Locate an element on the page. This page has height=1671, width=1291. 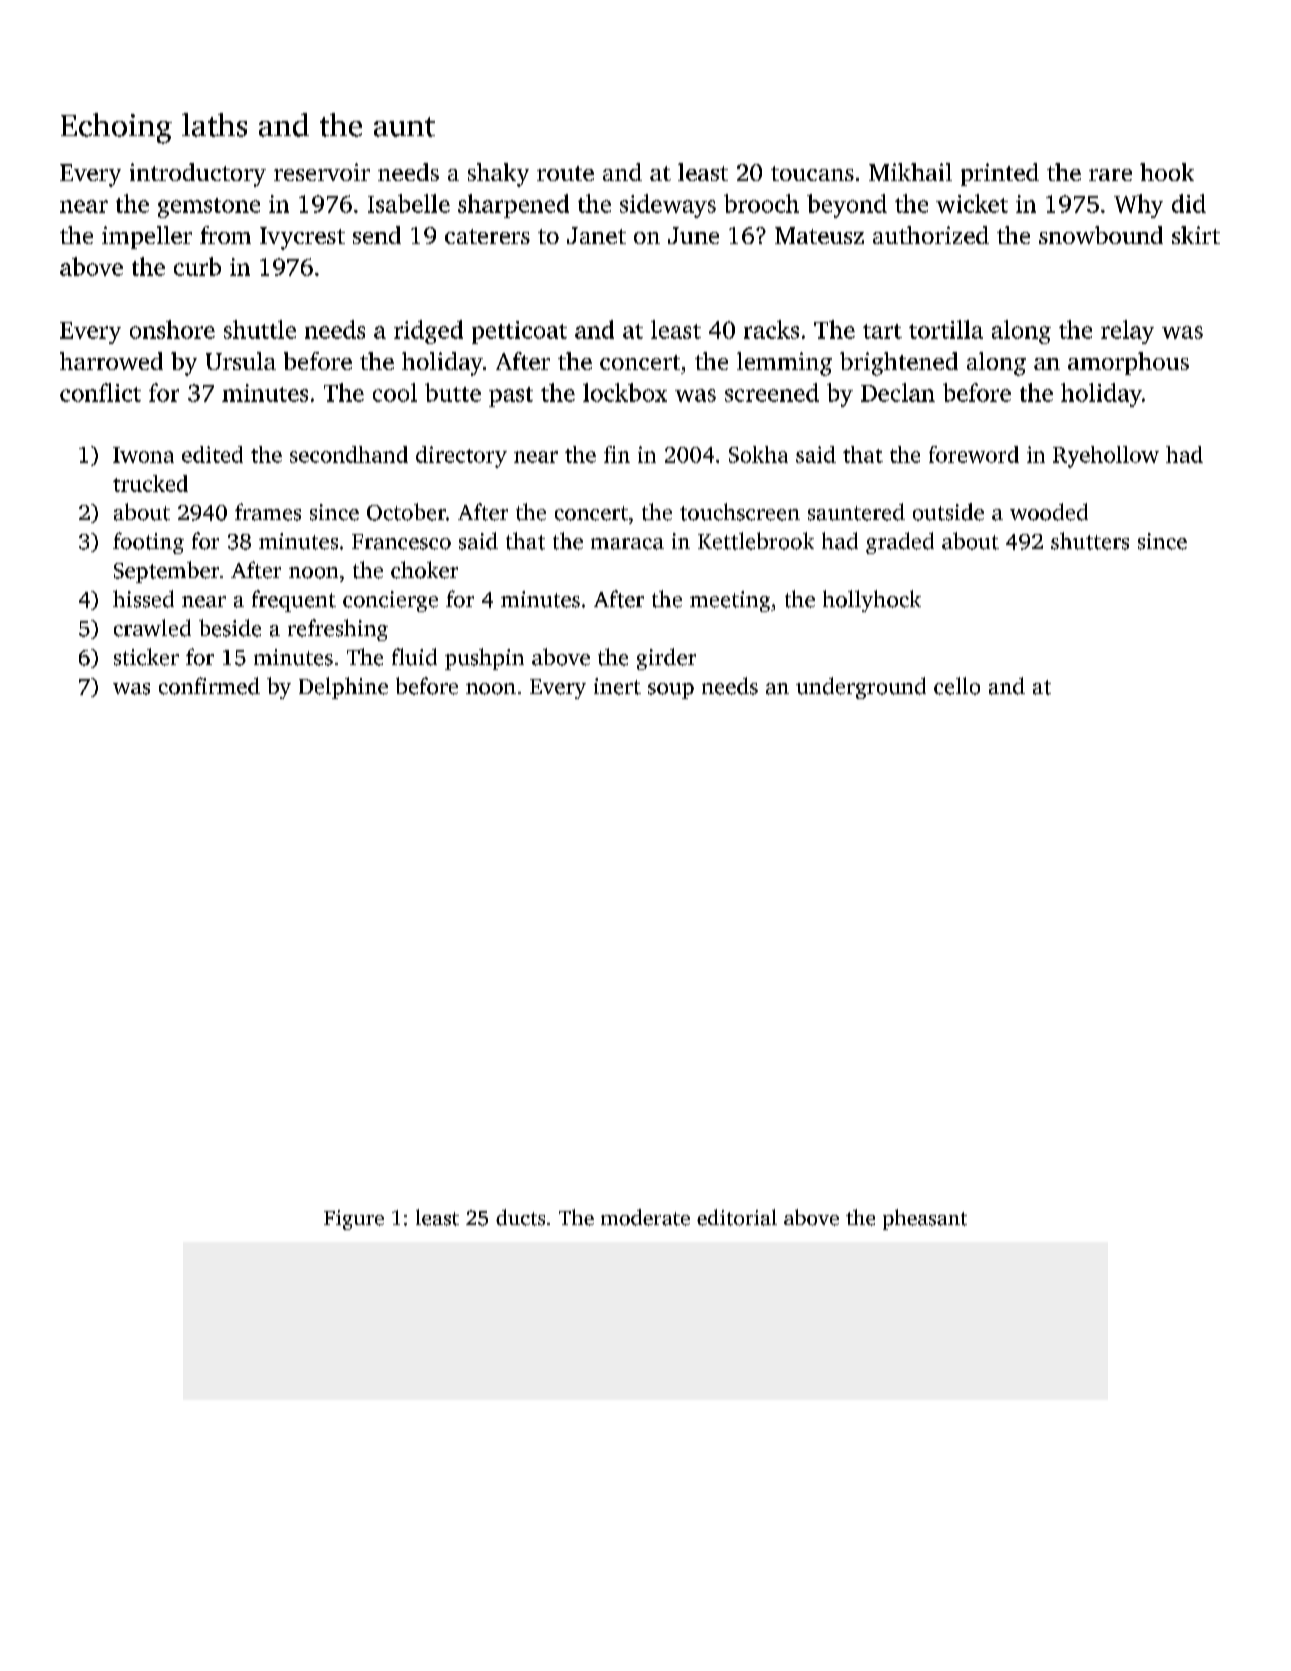
Figure is located at coordinates (354, 1220).
